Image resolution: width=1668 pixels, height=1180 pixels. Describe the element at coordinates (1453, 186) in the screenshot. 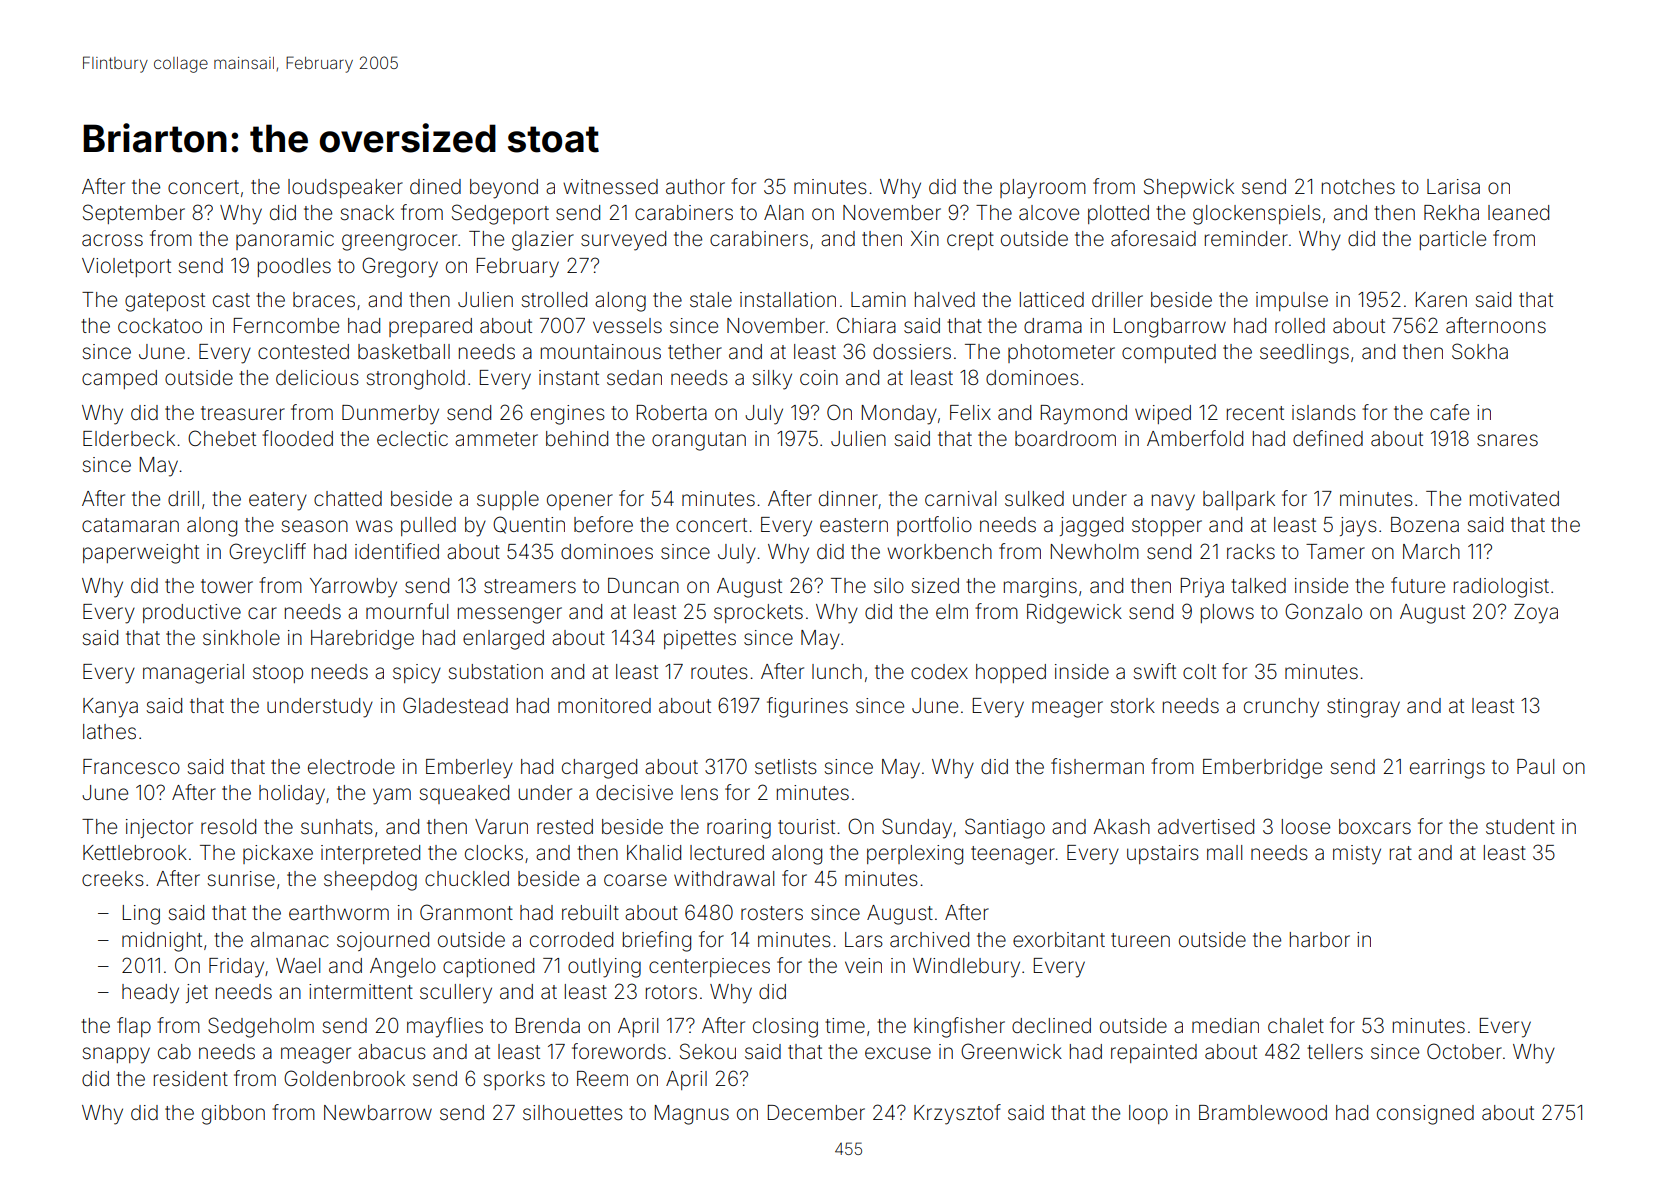

I see `Larisa` at that location.
